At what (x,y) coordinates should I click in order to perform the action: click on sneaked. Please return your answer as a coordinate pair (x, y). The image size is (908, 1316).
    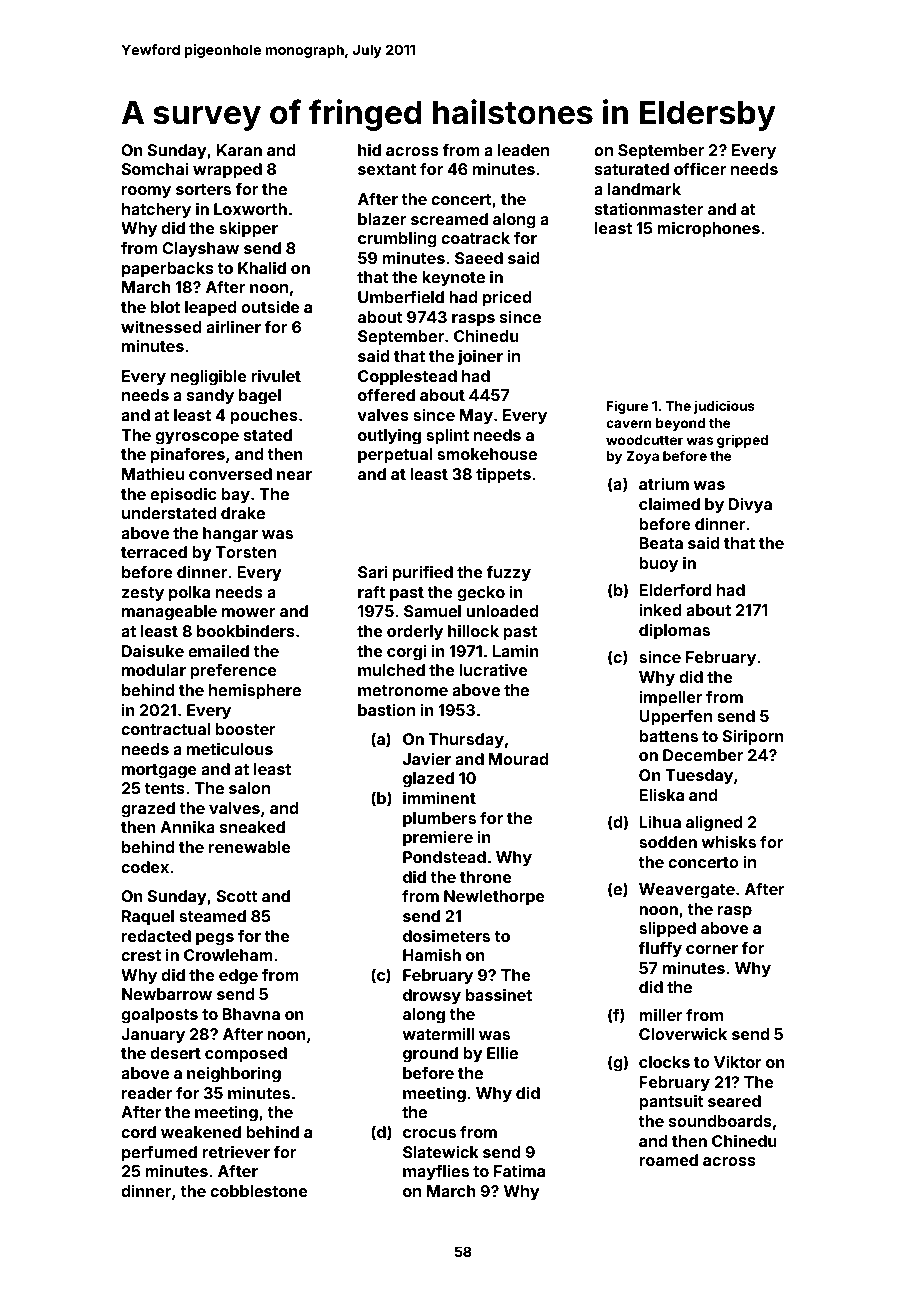
    Looking at the image, I should click on (252, 827).
